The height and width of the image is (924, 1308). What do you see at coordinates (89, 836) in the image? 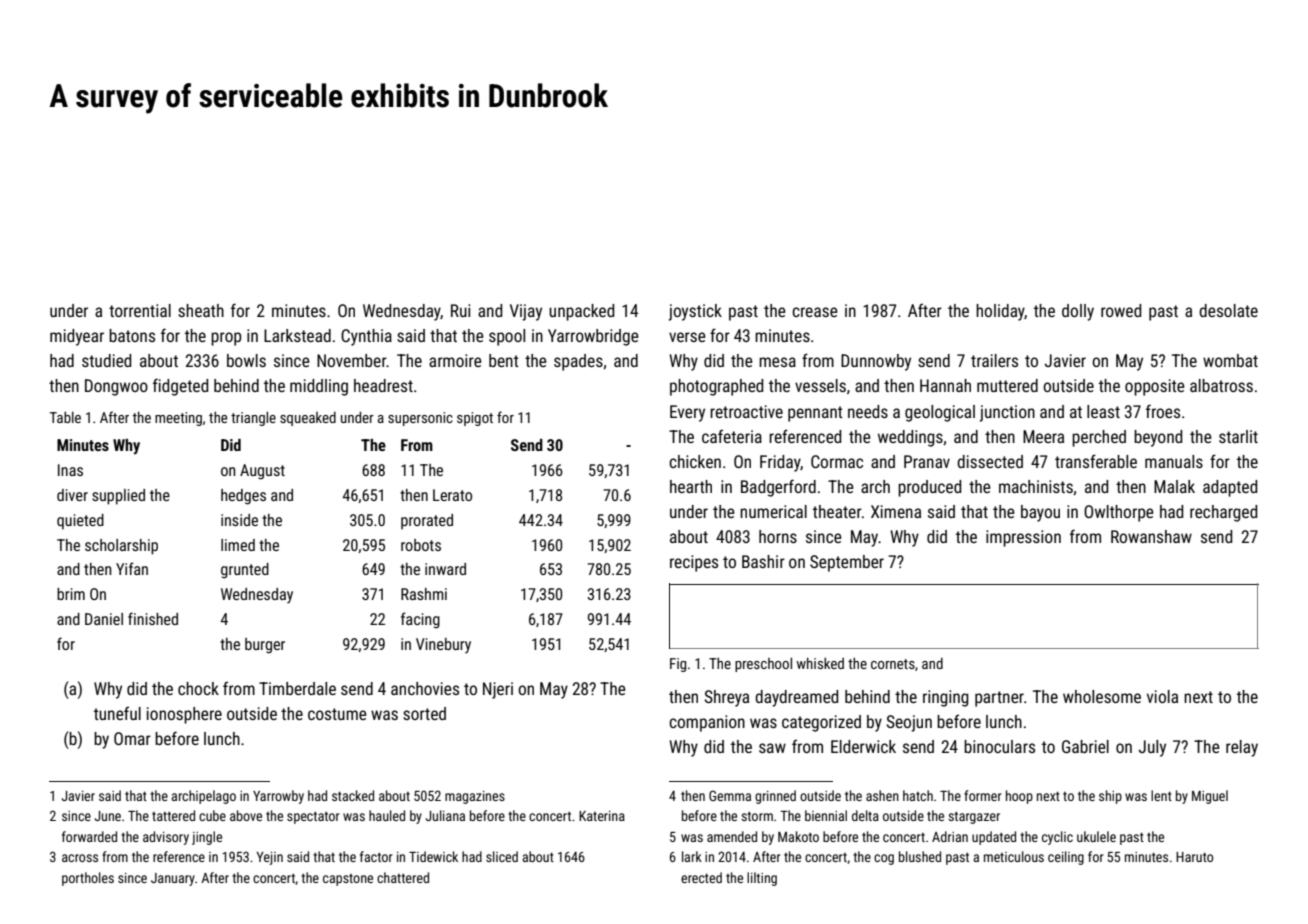
I see `forwarded` at bounding box center [89, 836].
